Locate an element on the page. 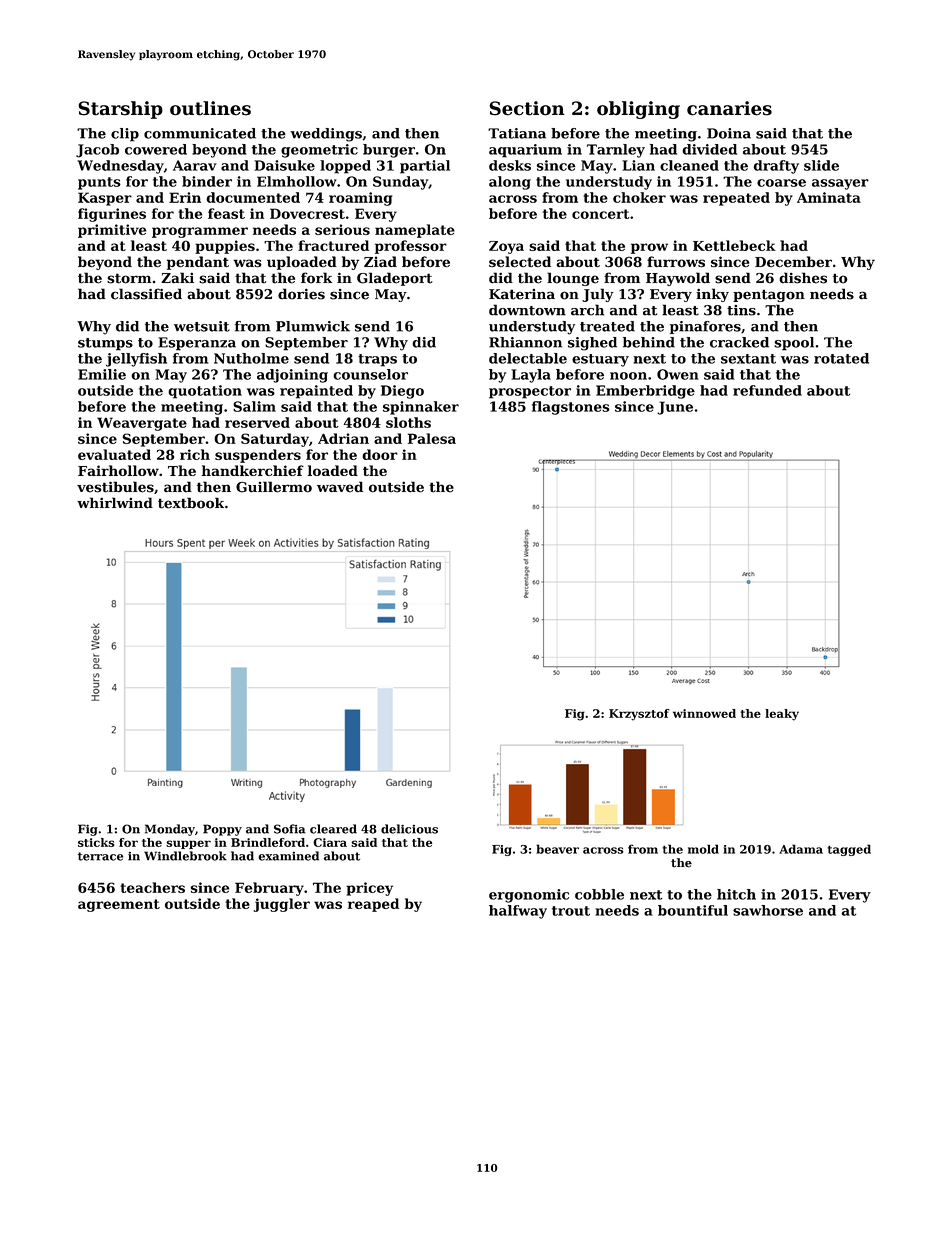 The width and height of the document is (952, 1233). sticks is located at coordinates (96, 842).
